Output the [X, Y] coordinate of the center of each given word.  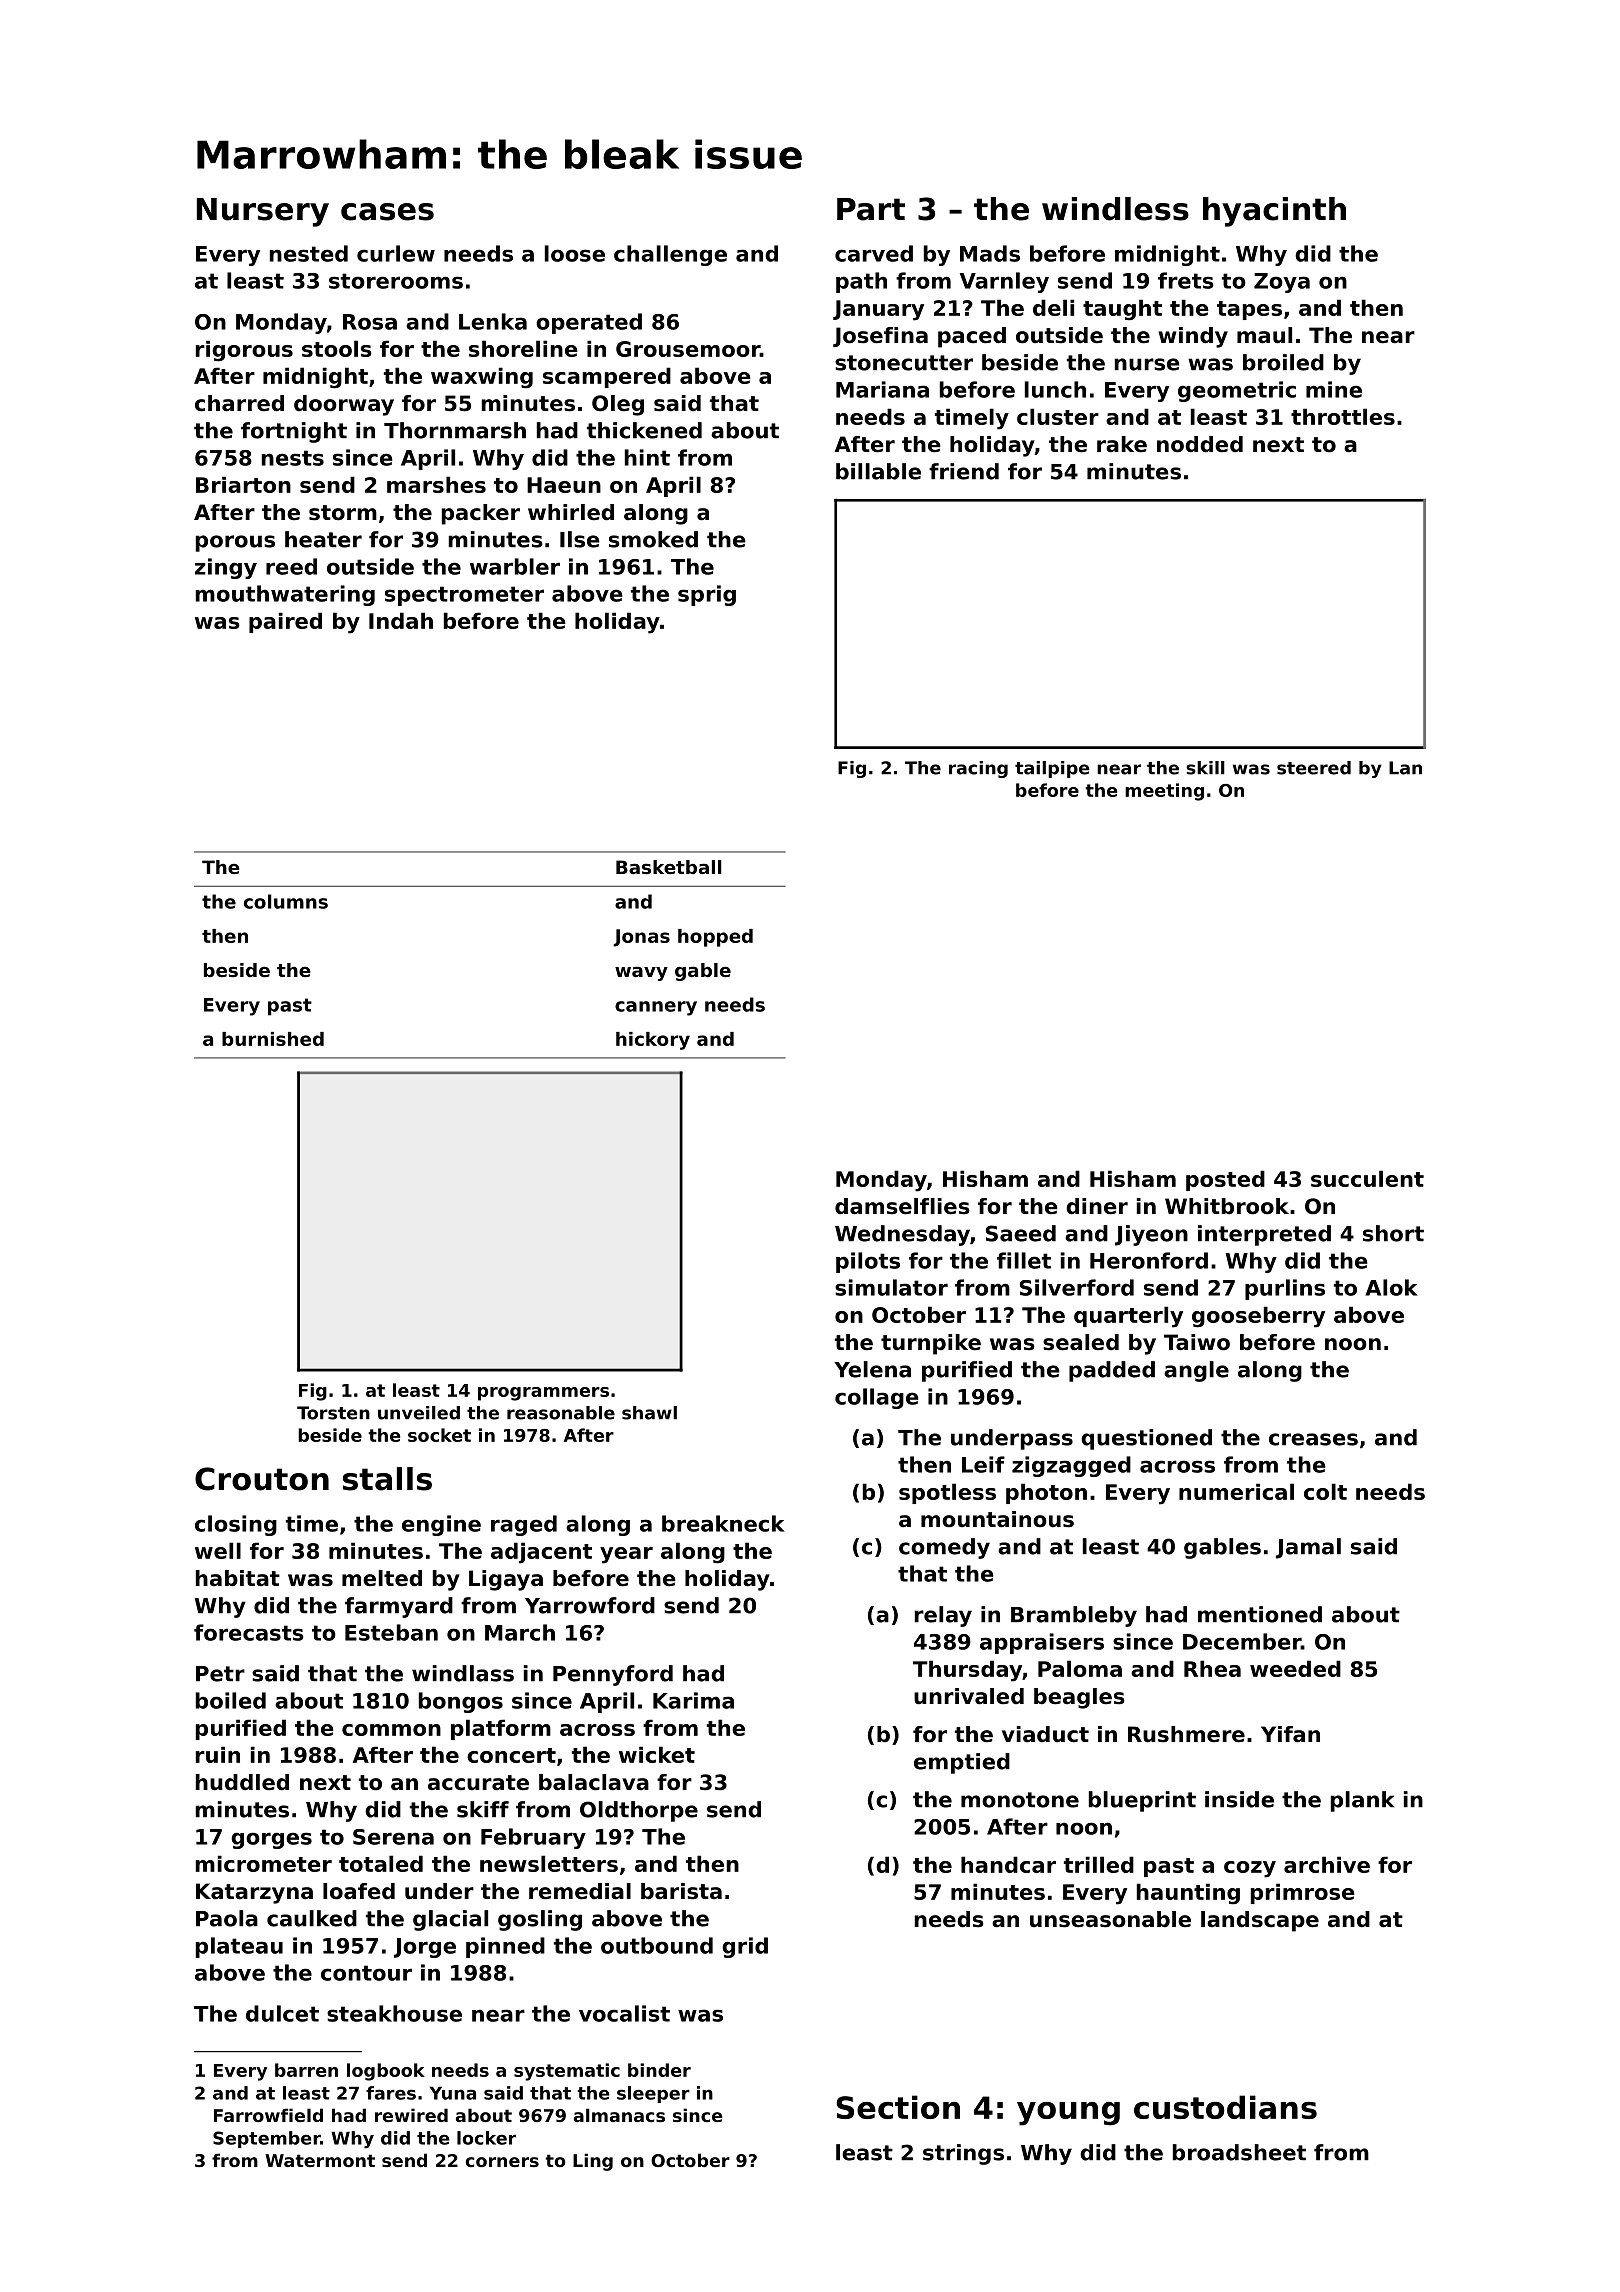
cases [387, 212]
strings [963, 2154]
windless [1115, 209]
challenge [670, 255]
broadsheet [1239, 2152]
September [266, 2139]
